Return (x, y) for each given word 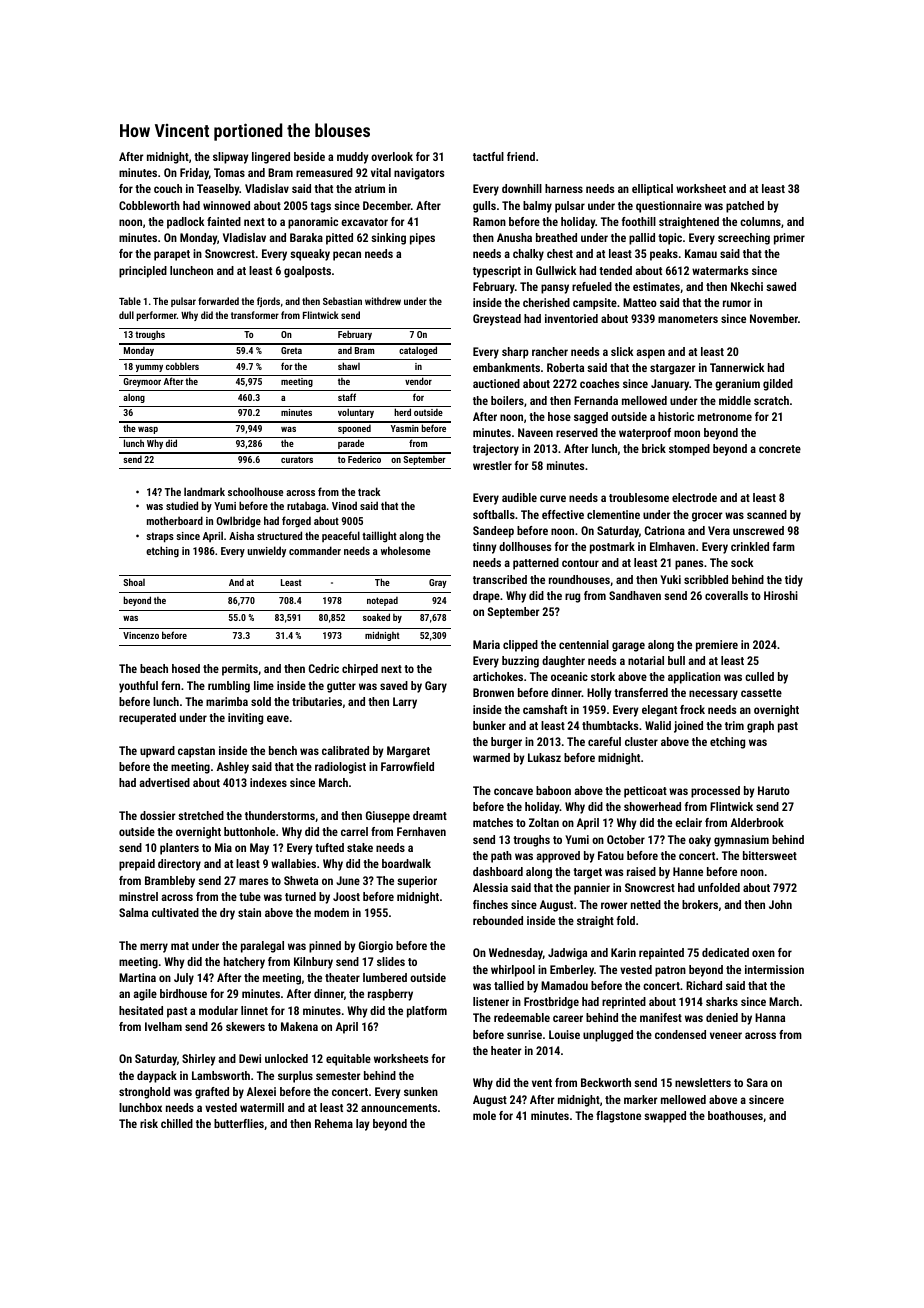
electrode (694, 497)
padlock (186, 223)
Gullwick (556, 270)
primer (789, 239)
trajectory (496, 450)
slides (391, 961)
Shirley (199, 1060)
